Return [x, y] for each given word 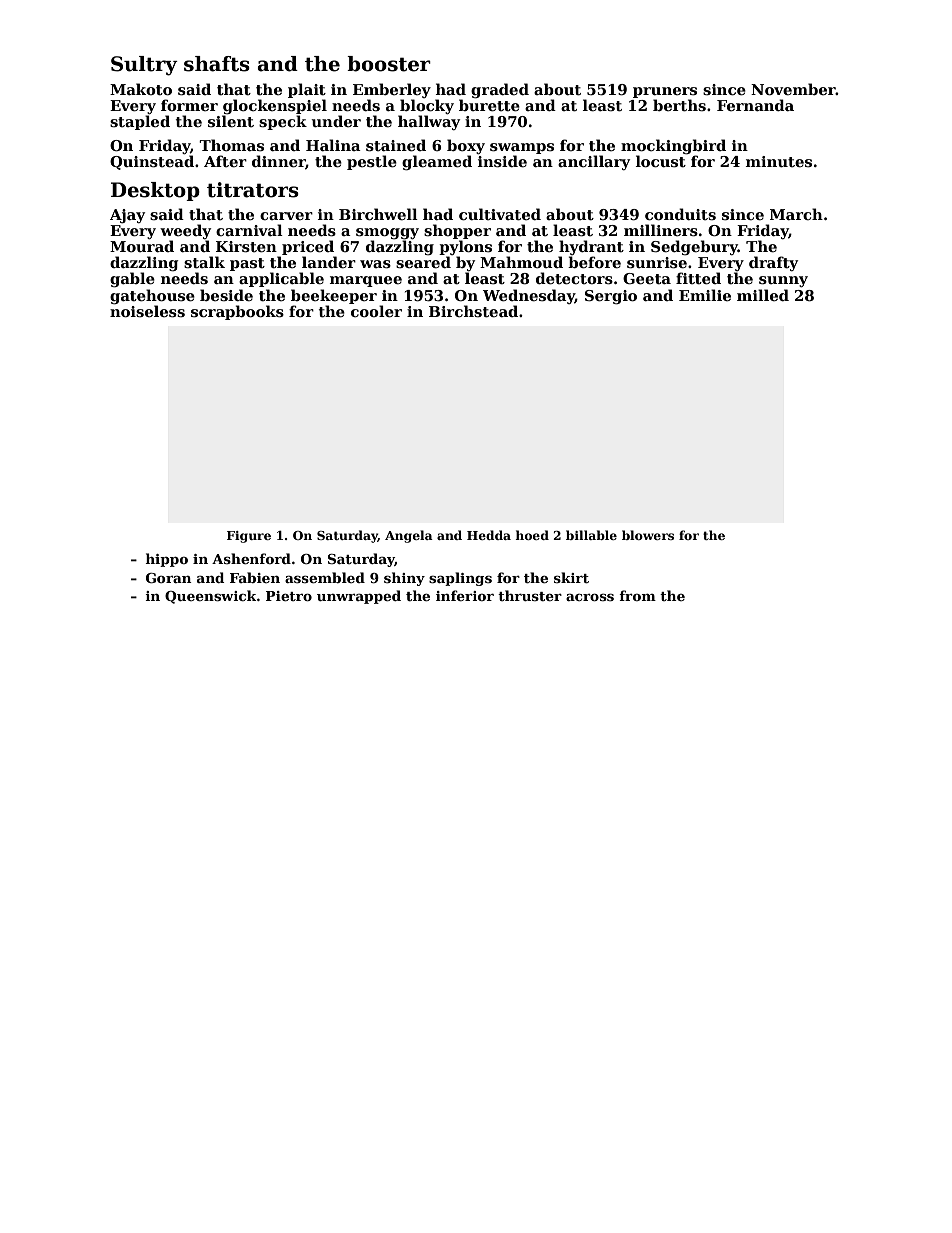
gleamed [437, 162]
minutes [779, 161]
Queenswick [211, 597]
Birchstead [473, 311]
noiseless [147, 311]
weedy [185, 231]
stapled [140, 122]
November [793, 89]
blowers [648, 535]
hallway [429, 122]
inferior [465, 595]
